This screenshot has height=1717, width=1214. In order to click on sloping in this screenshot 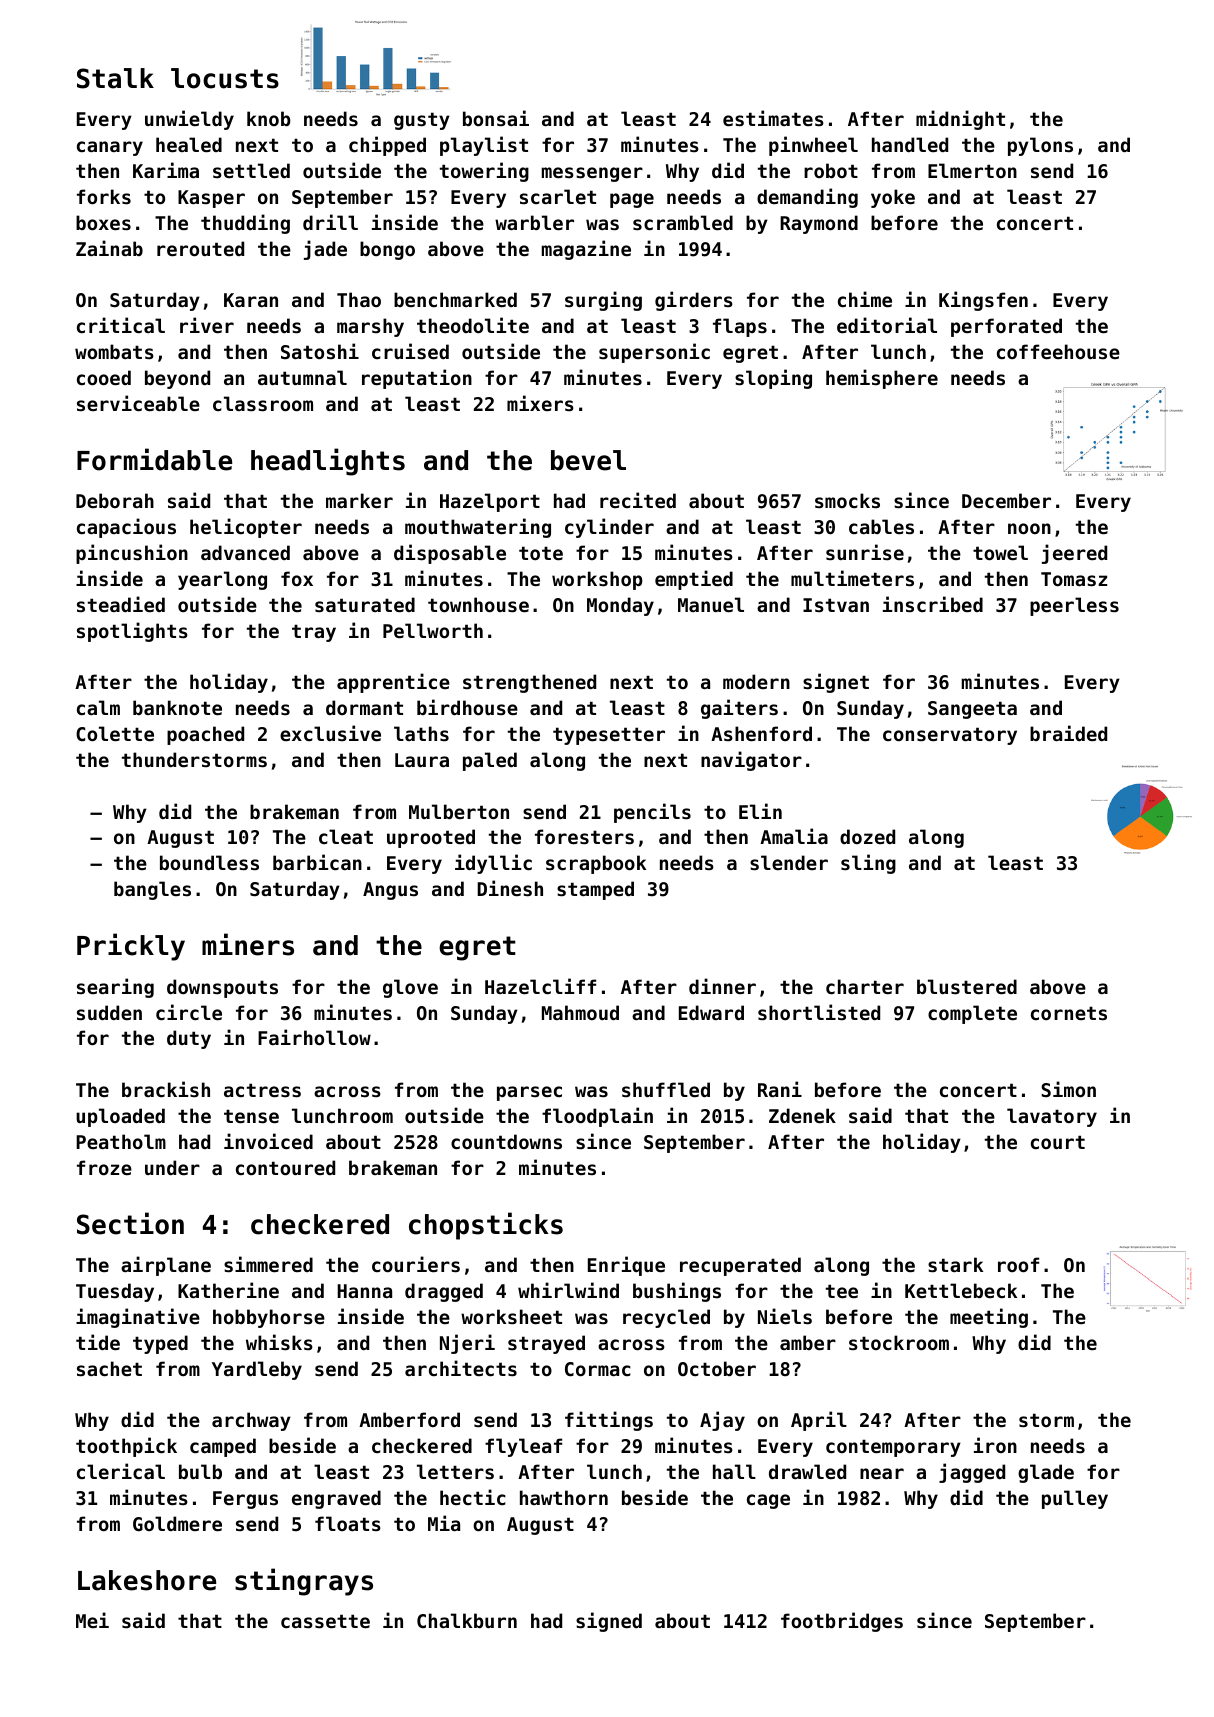, I will do `click(773, 379)`.
